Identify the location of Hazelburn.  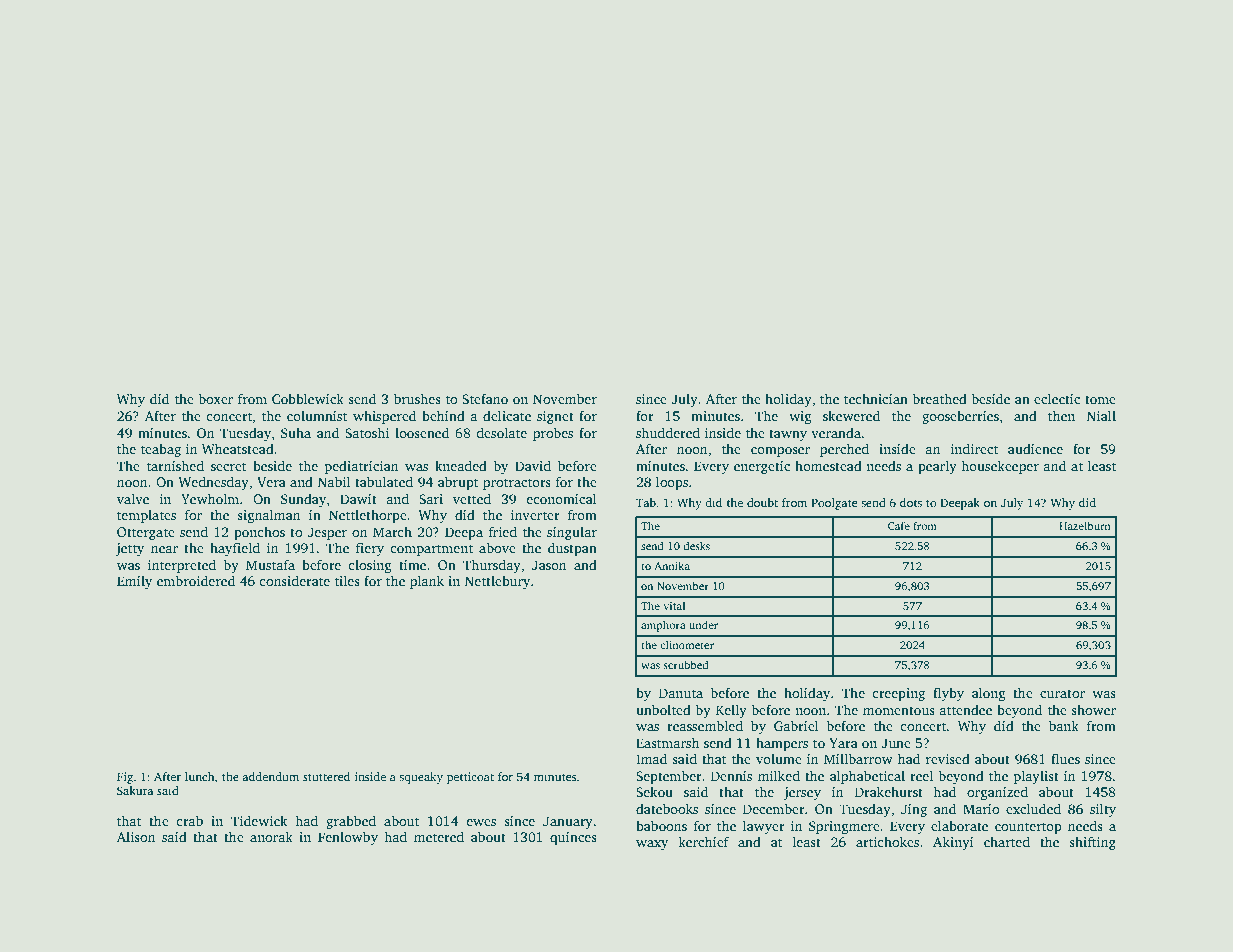
(1085, 525).
